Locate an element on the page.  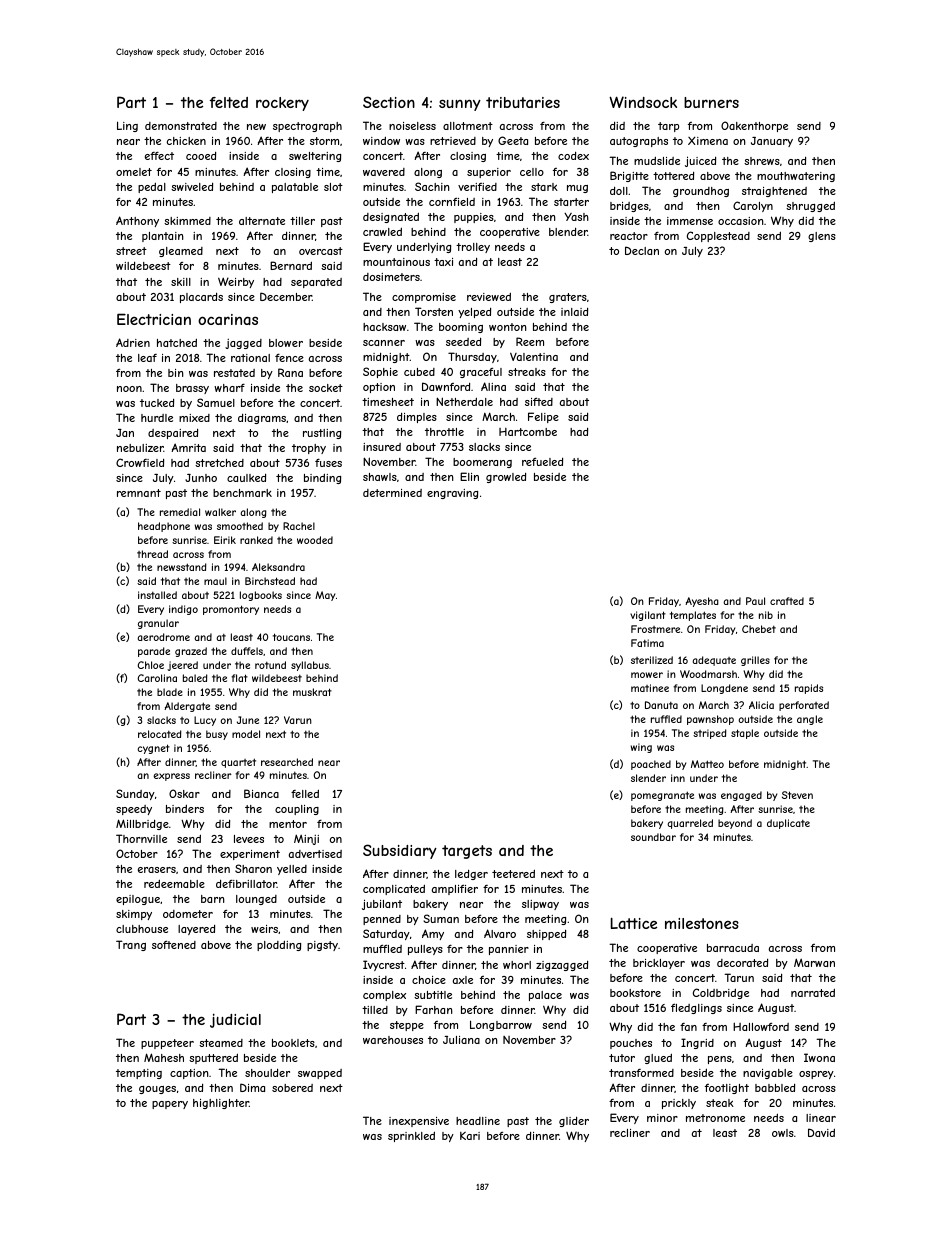
syllabus is located at coordinates (310, 666).
